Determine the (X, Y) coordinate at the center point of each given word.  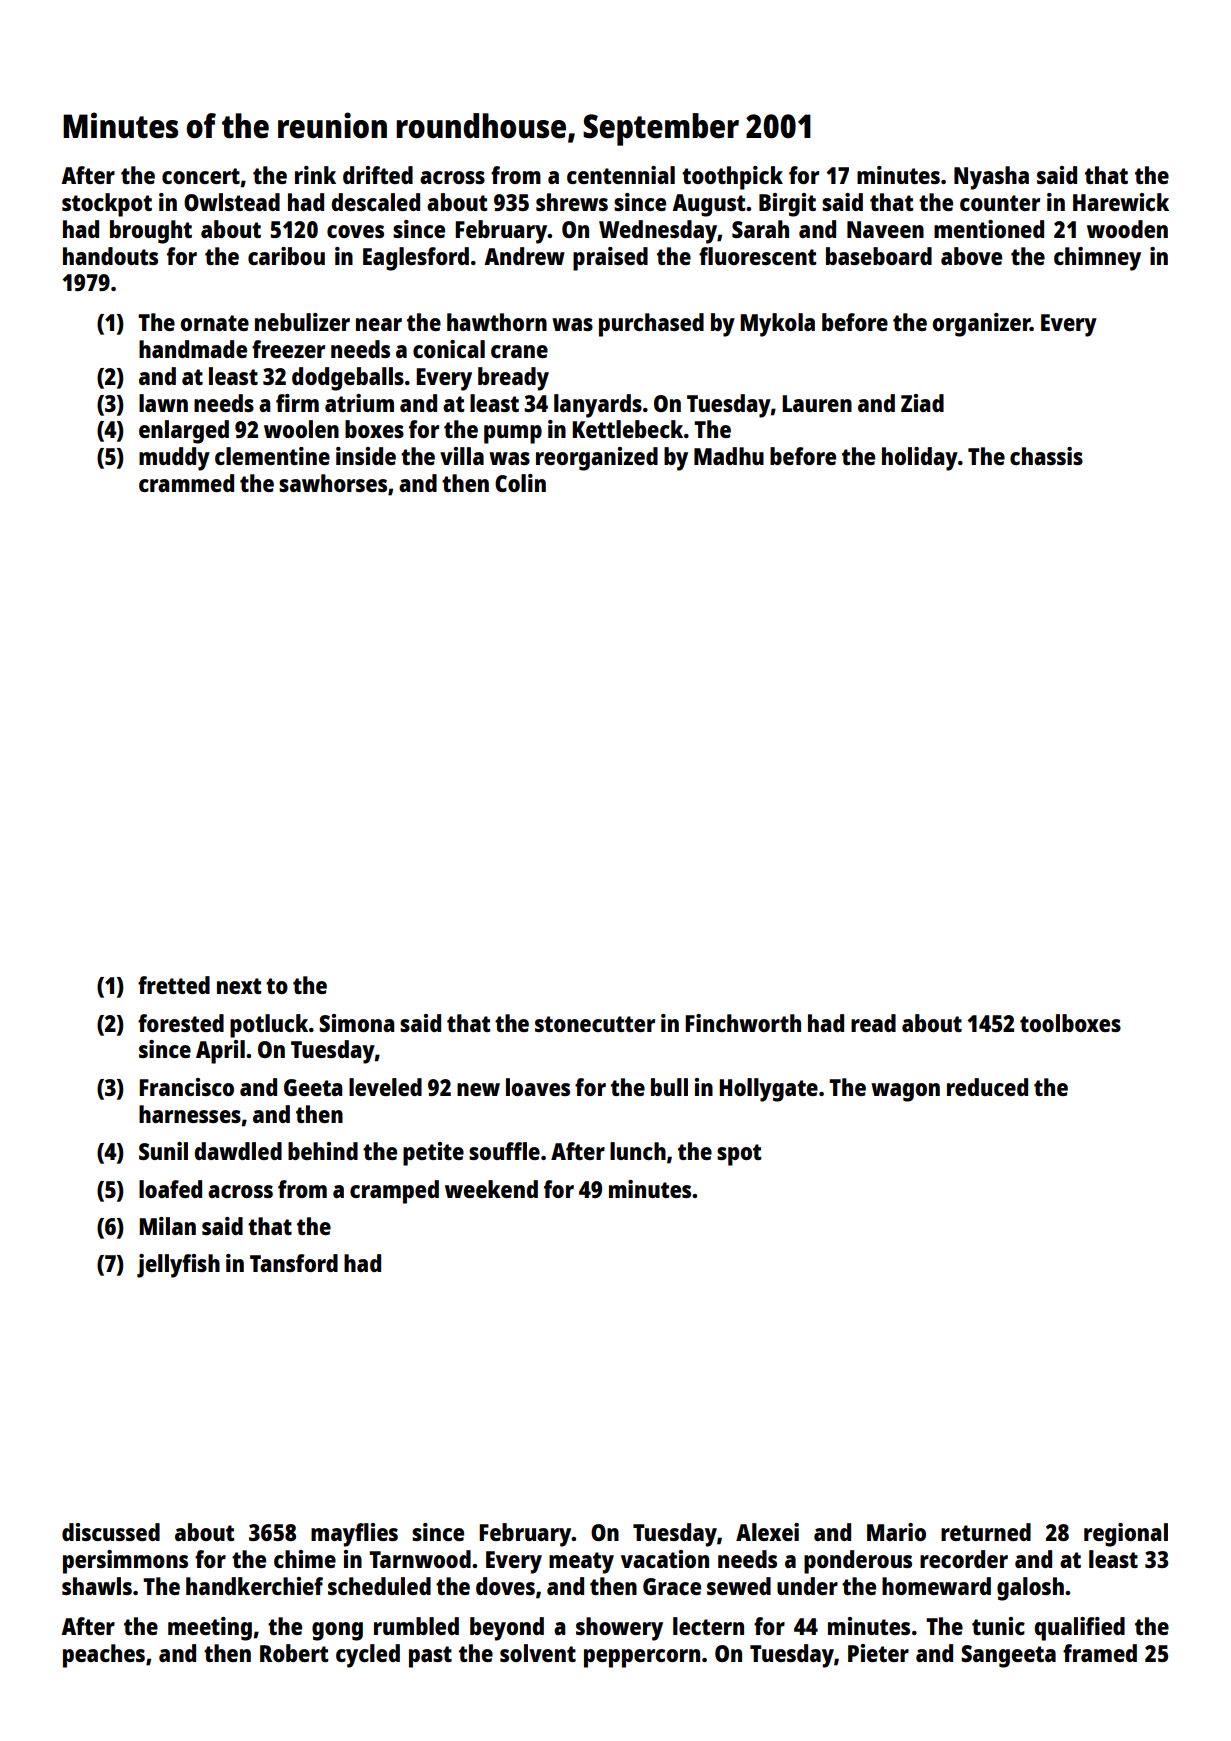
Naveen (885, 229)
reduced (987, 1087)
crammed (186, 483)
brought (151, 232)
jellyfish (178, 1266)
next (239, 986)
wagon (905, 1092)
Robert (294, 1653)
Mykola (777, 325)
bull (669, 1087)
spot (739, 1155)
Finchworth (743, 1023)
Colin (520, 483)
